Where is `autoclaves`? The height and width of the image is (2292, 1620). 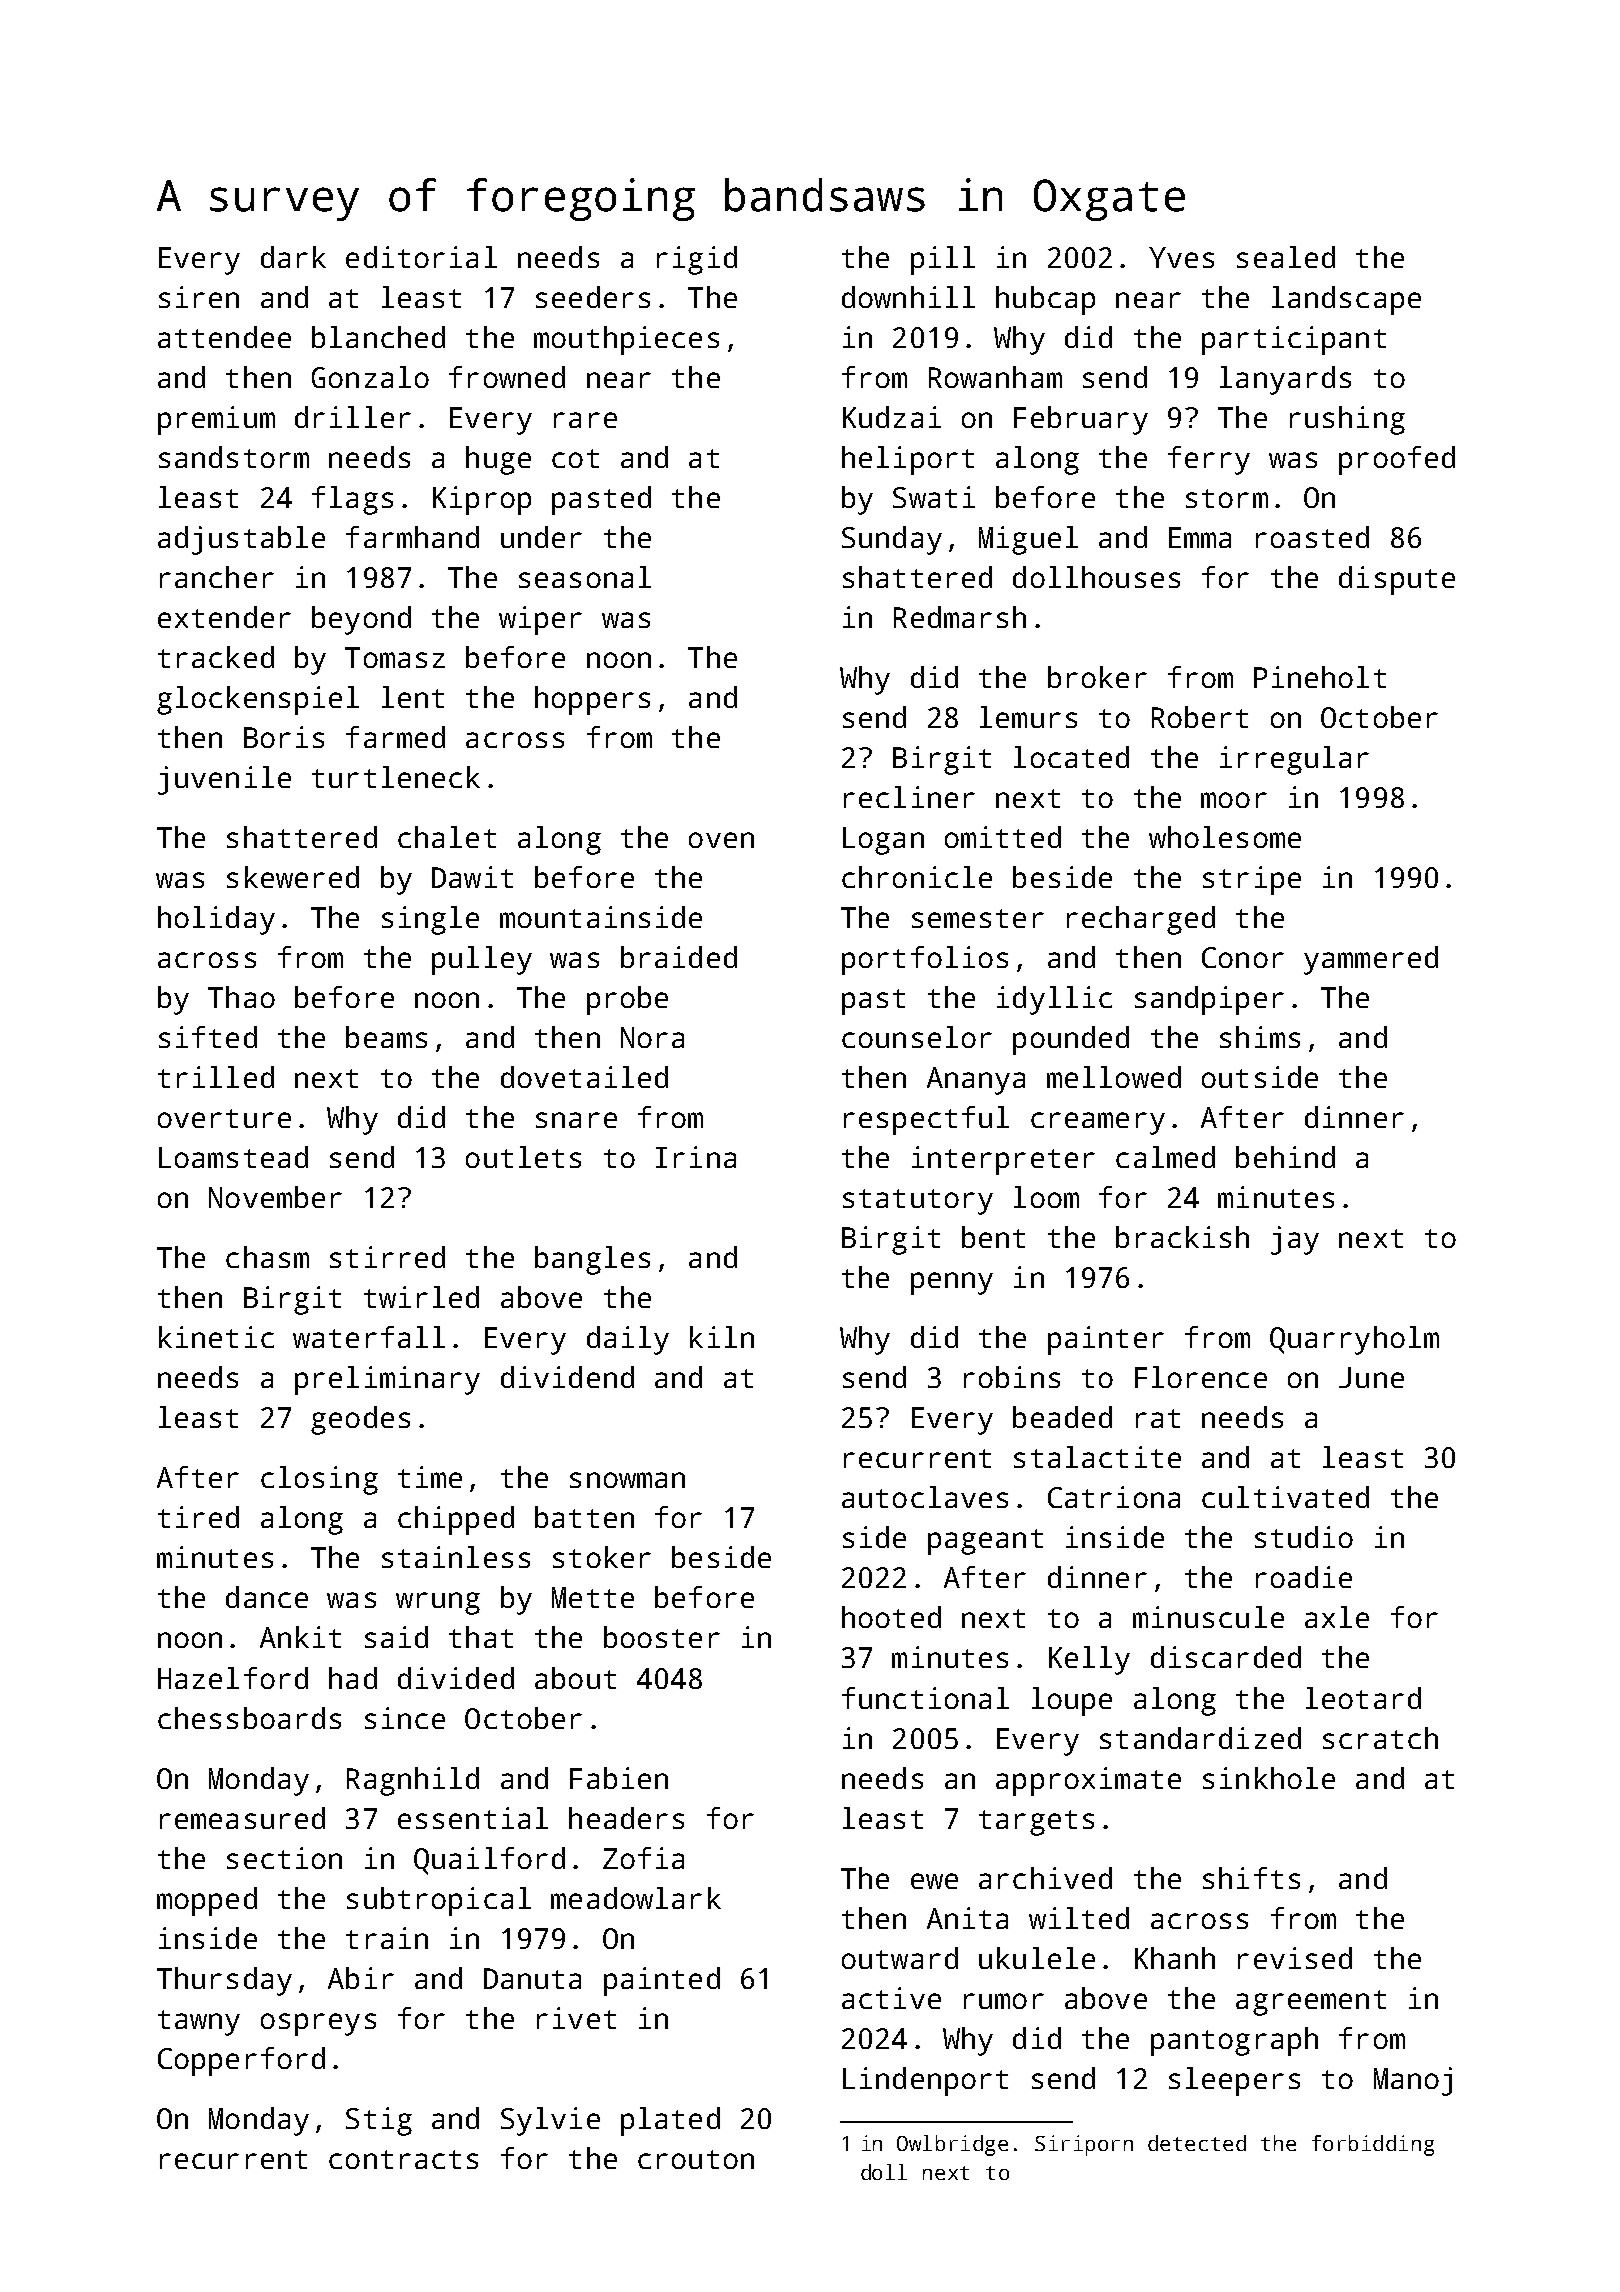 autoclaves is located at coordinates (925, 1497).
